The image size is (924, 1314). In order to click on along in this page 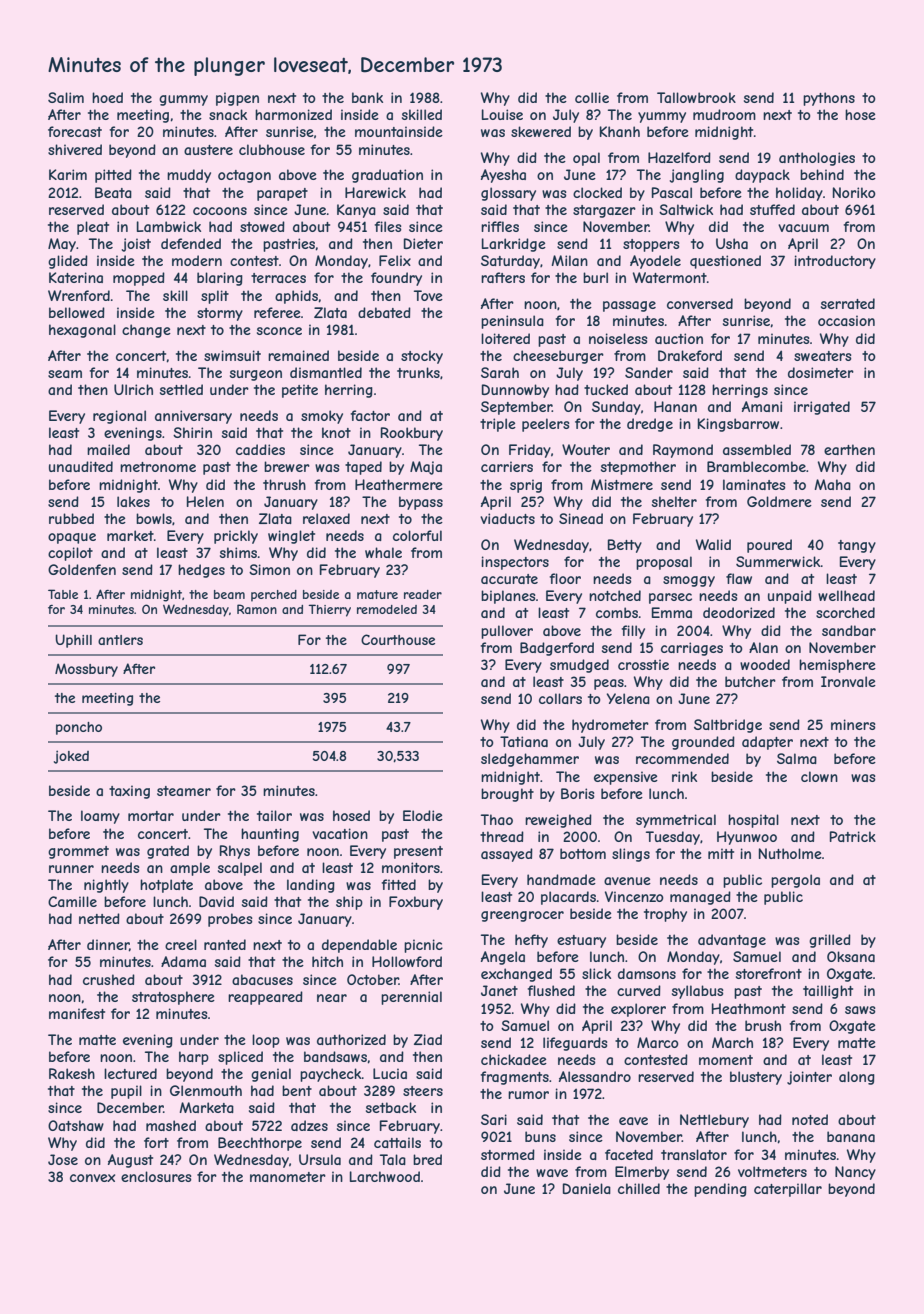, I will do `click(857, 1078)`.
